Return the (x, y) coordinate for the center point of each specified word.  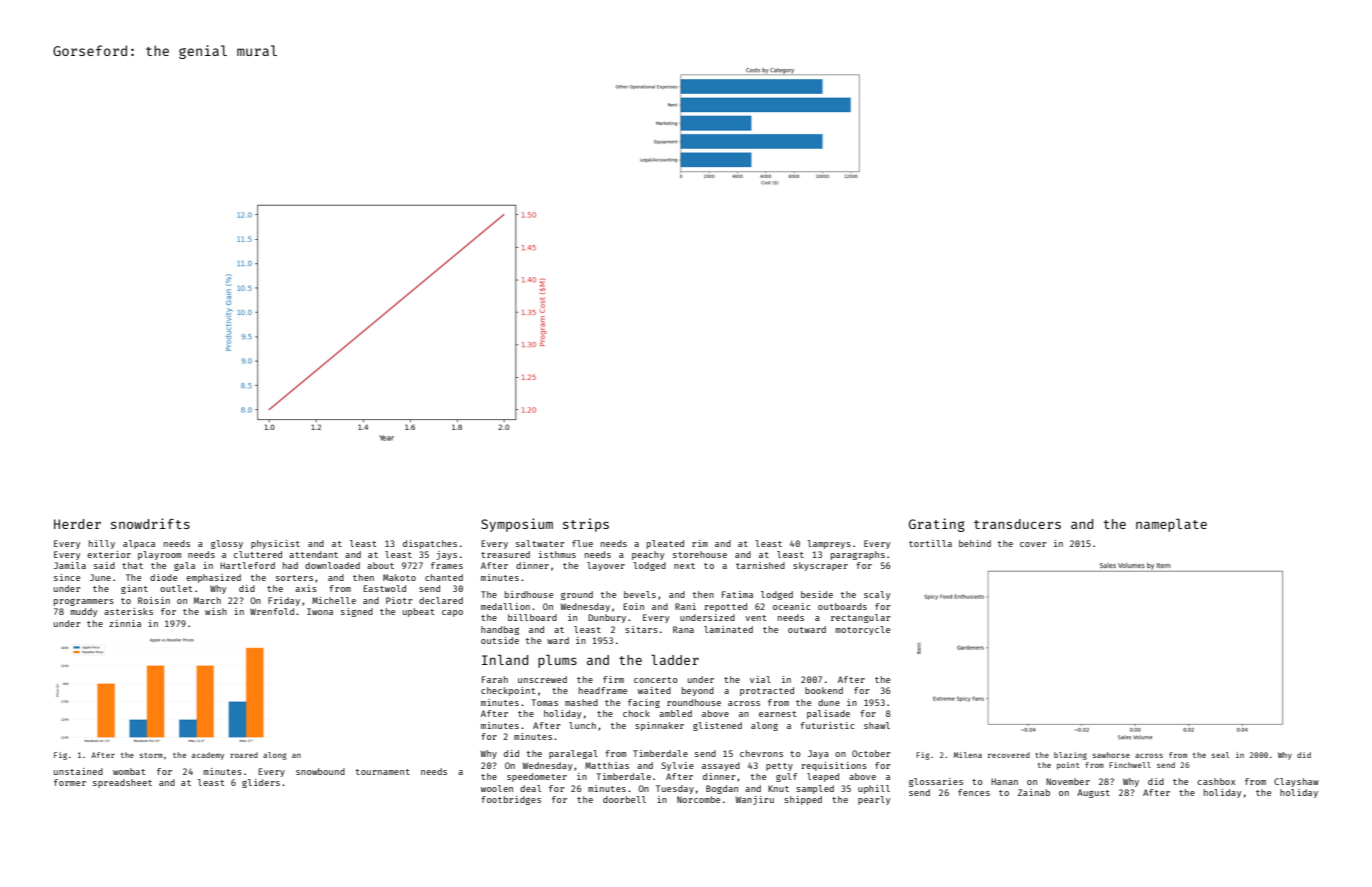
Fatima (737, 594)
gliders (261, 783)
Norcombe (698, 799)
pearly (874, 800)
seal (1220, 755)
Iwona (320, 611)
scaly (877, 595)
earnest (778, 714)
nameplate (1171, 525)
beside (817, 594)
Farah (495, 679)
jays (446, 555)
